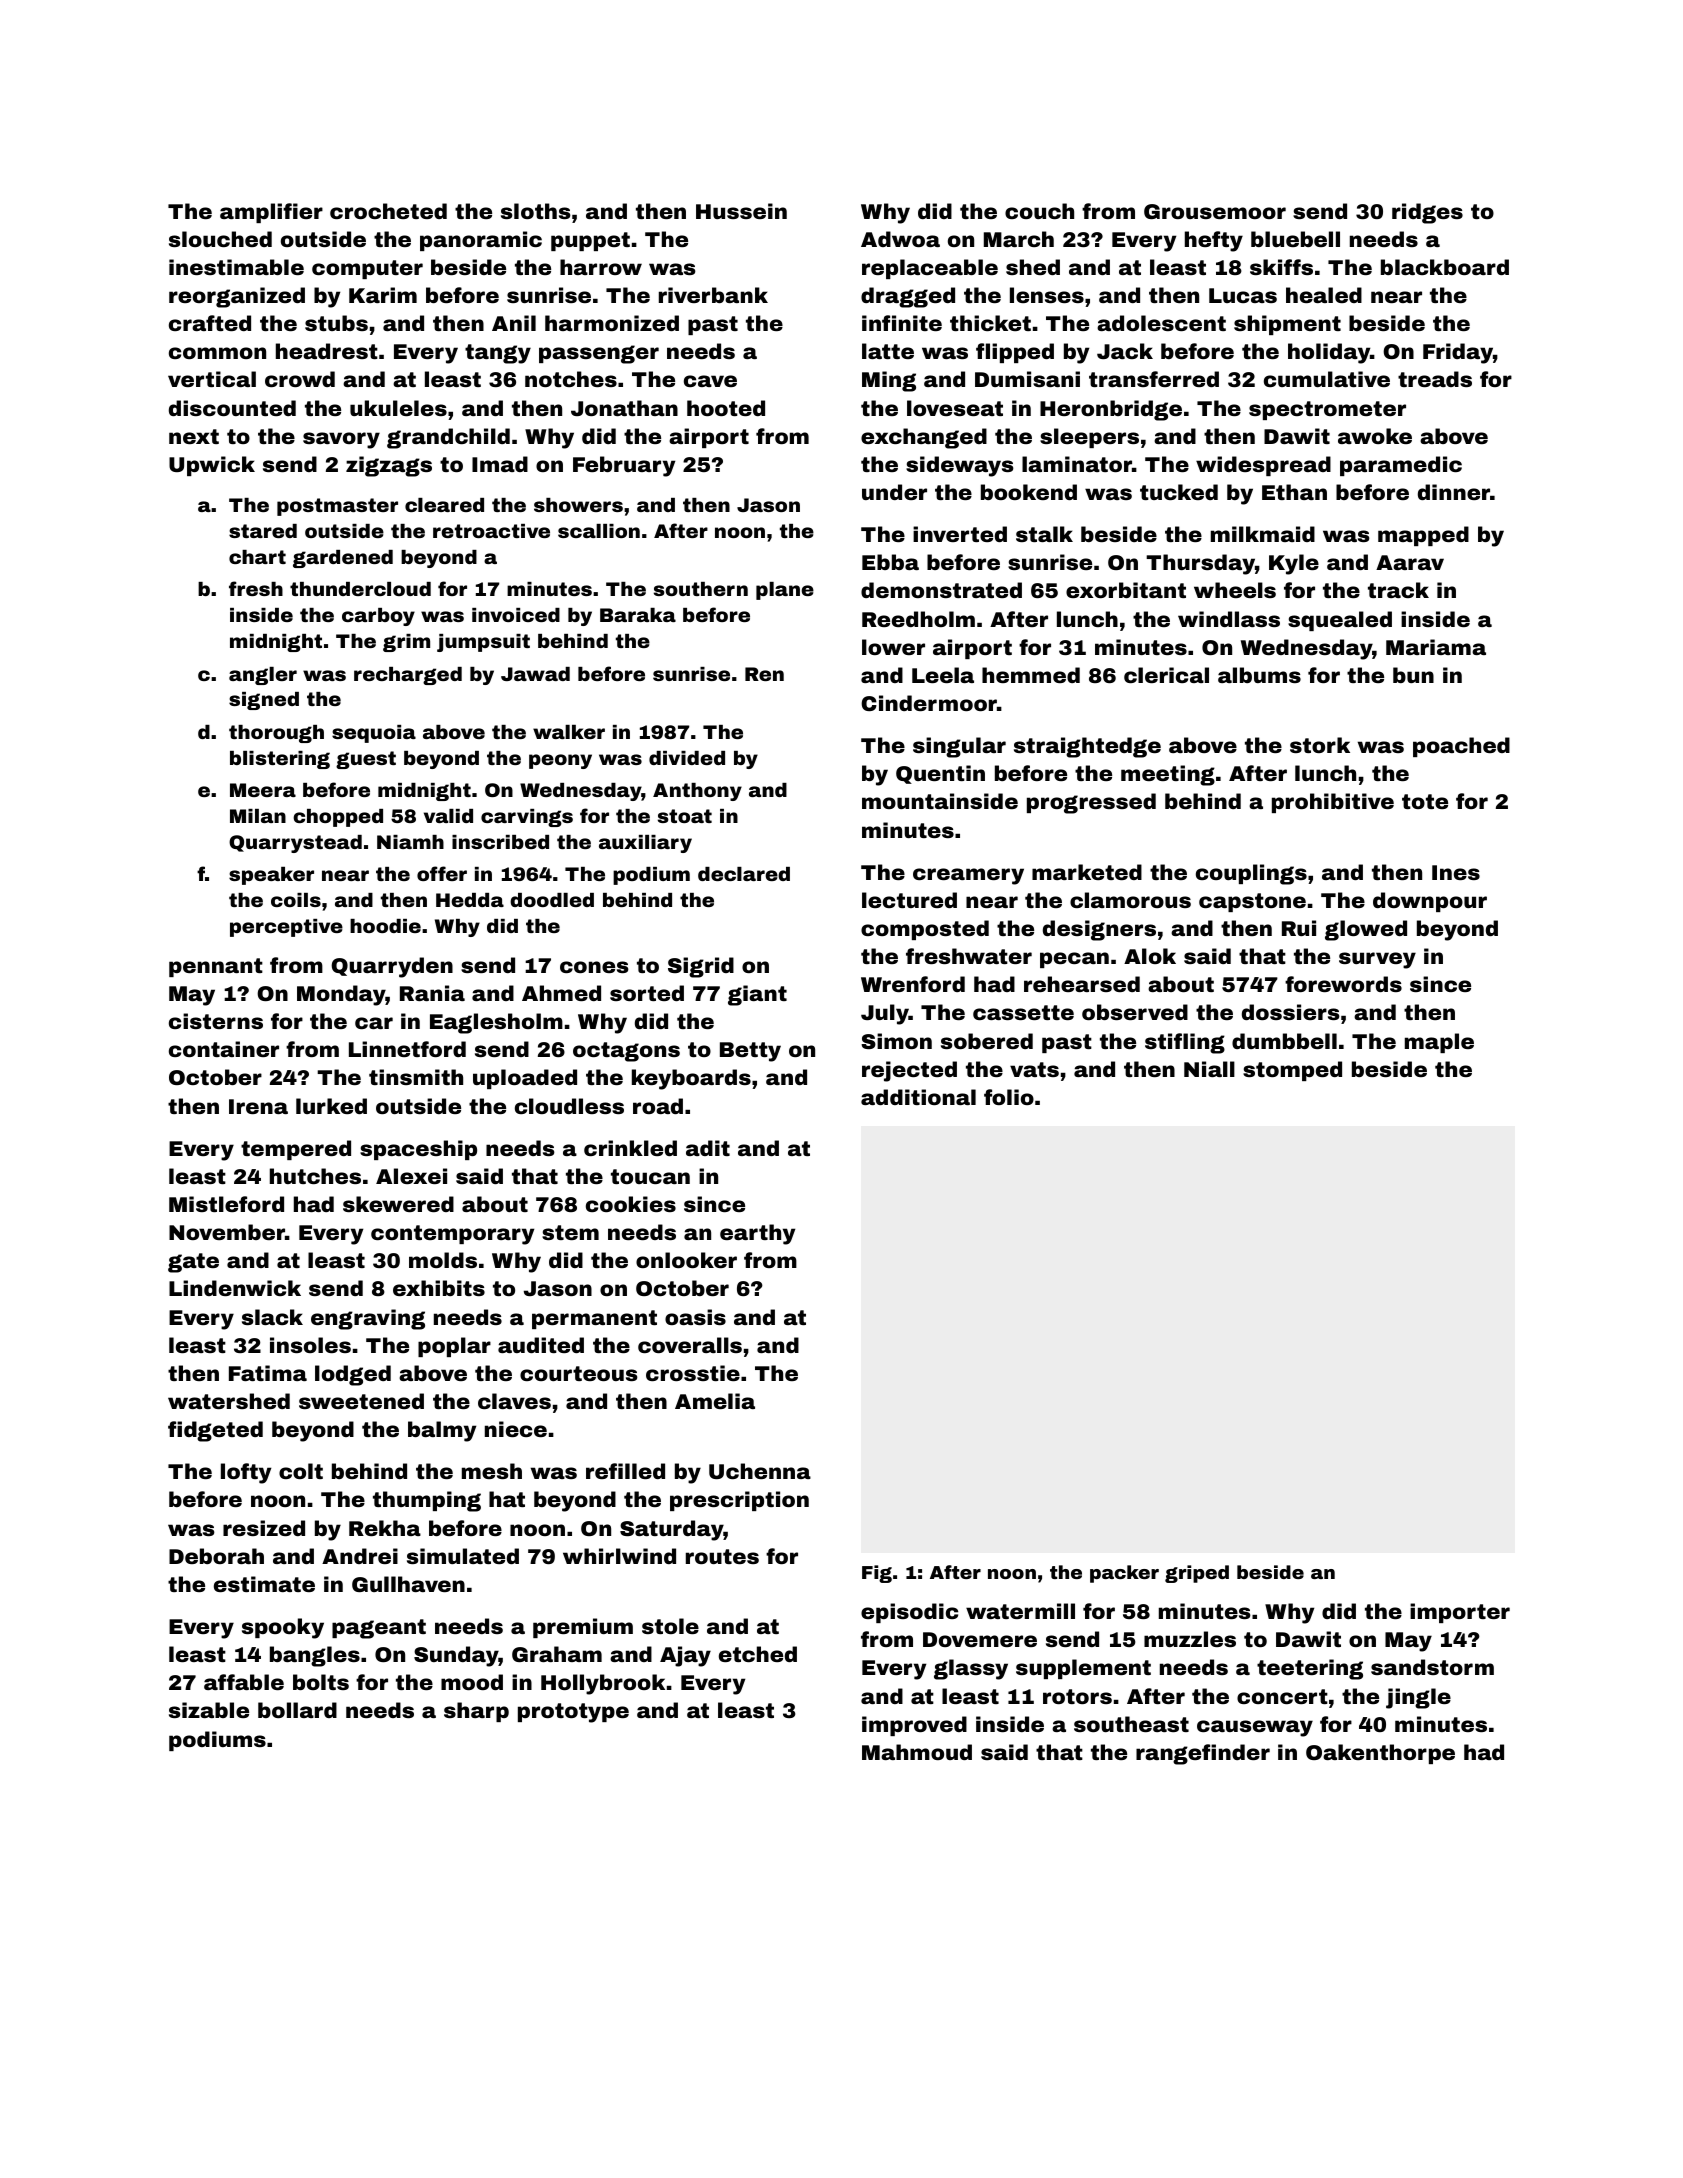 This document has height=2178, width=1683. I want to click on earthy, so click(757, 1234).
